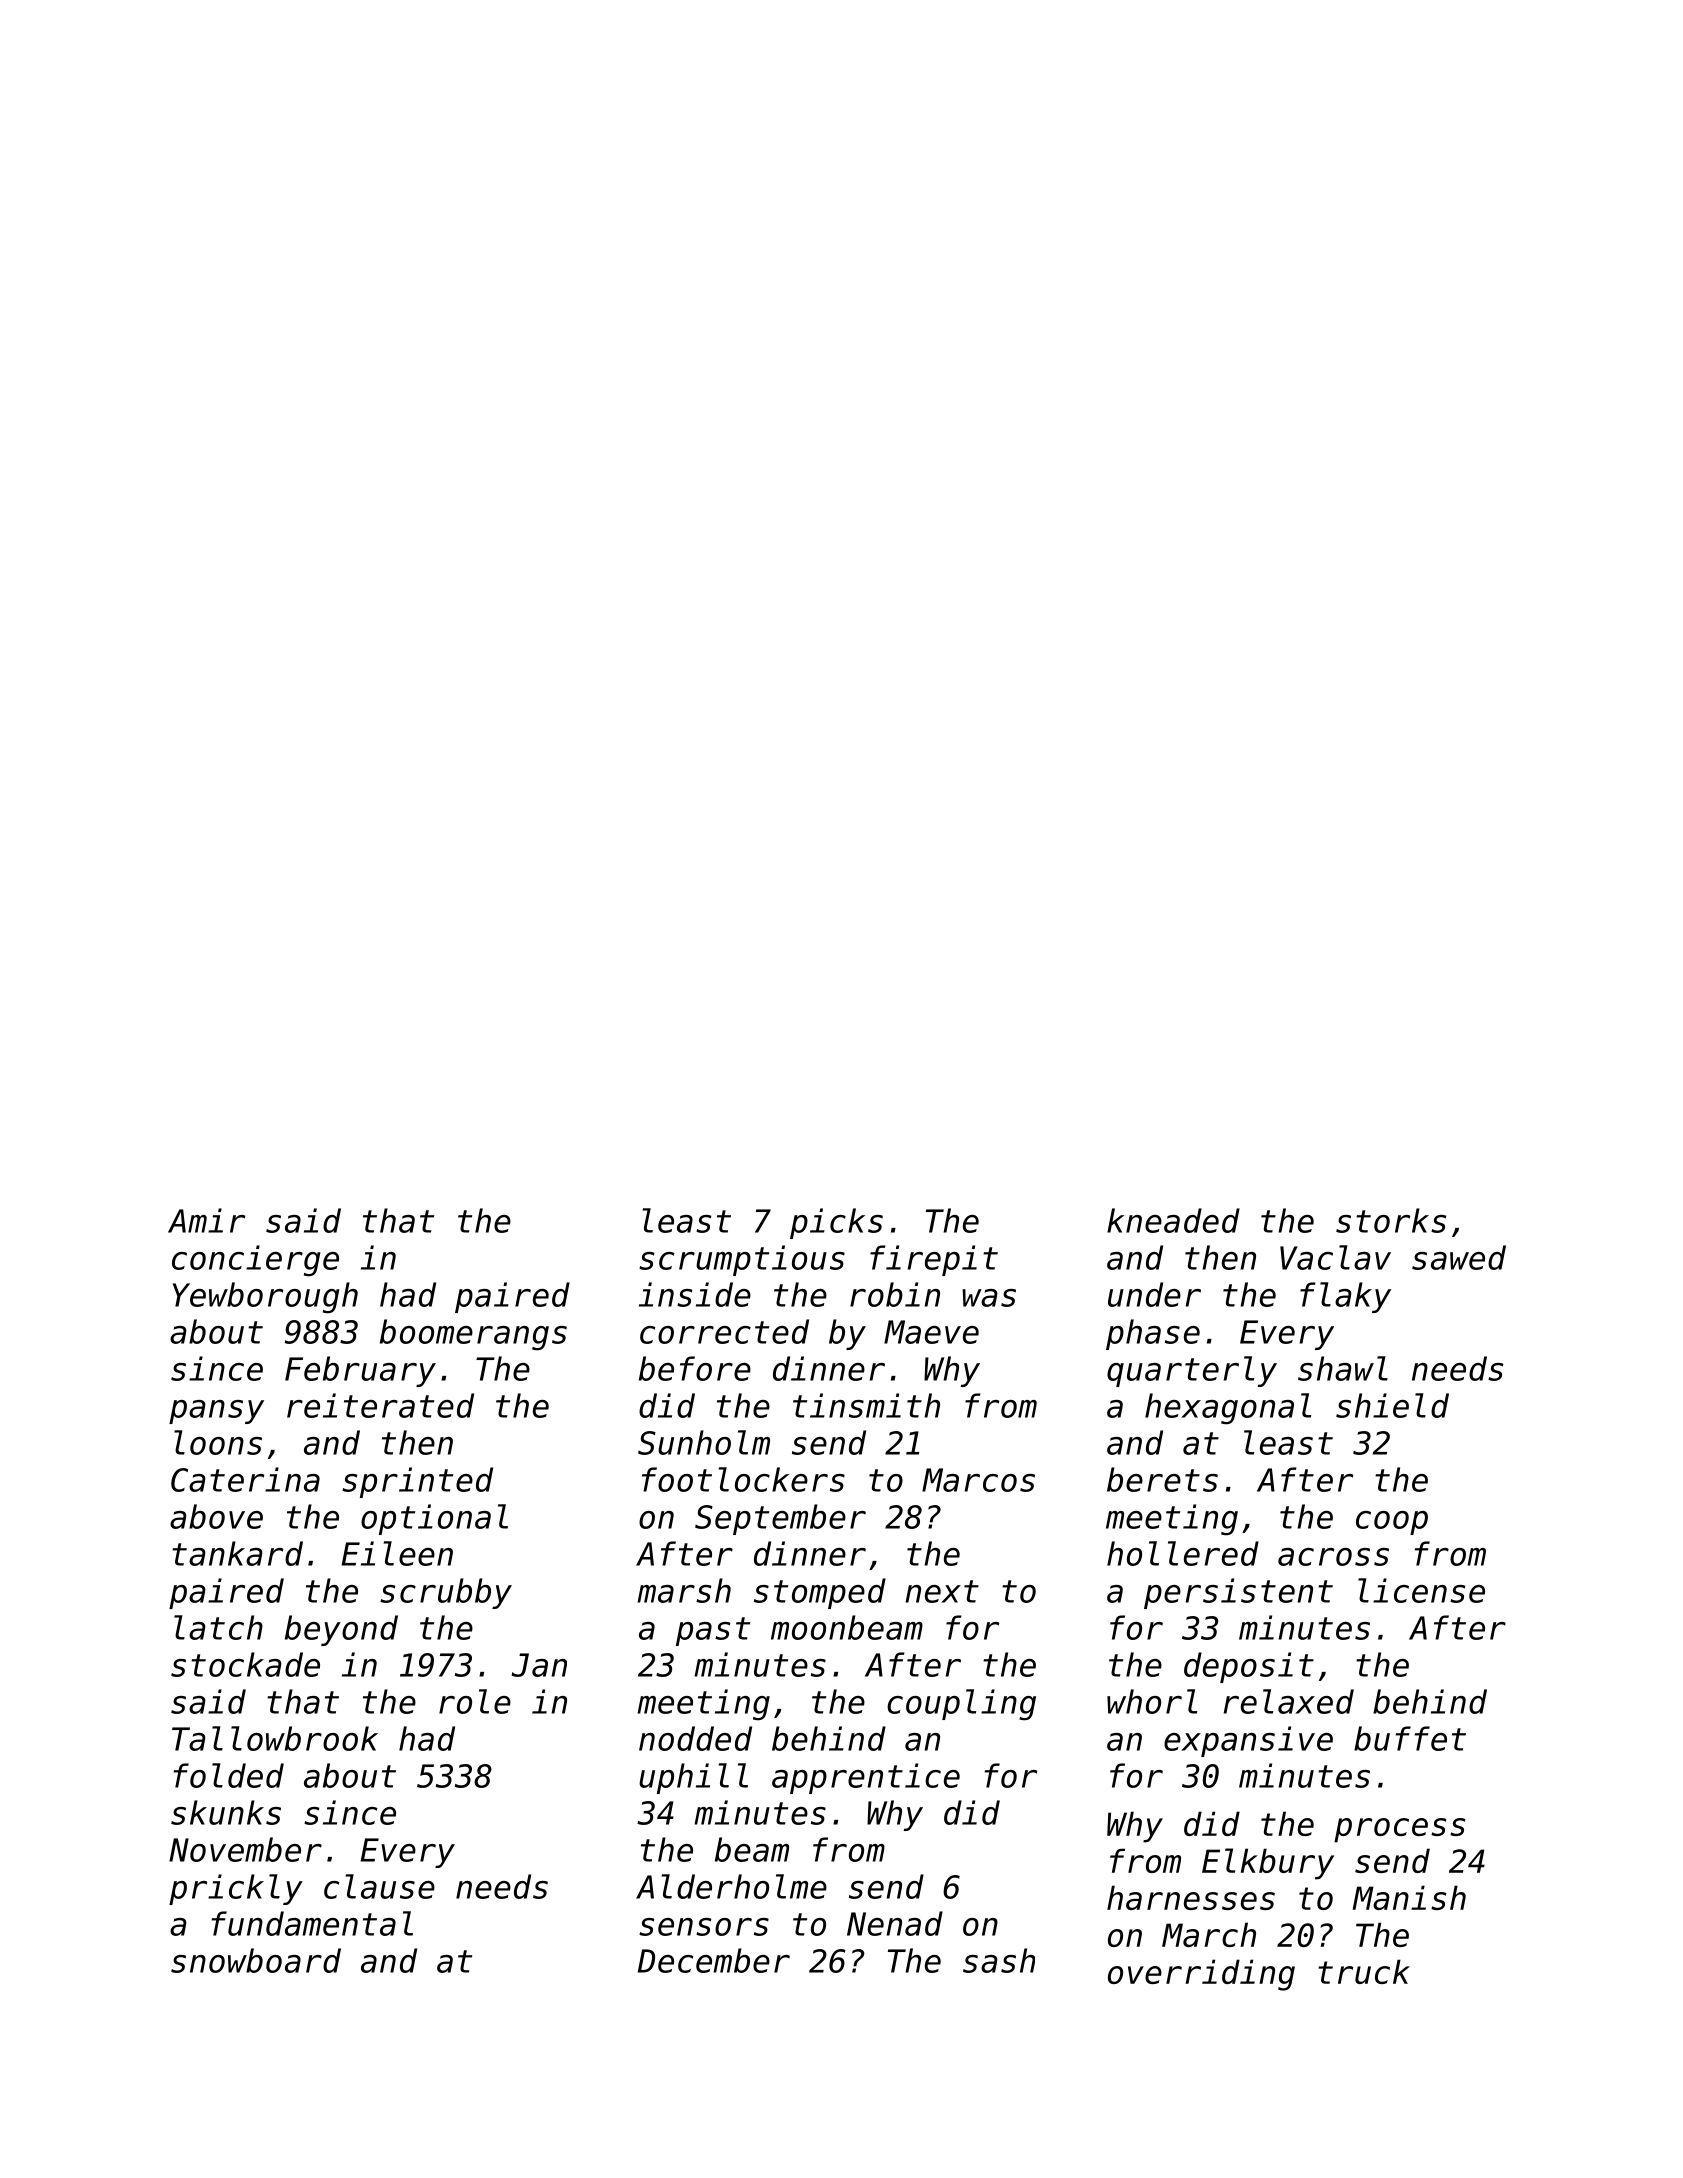 The height and width of the screenshot is (2178, 1683). I want to click on Jan, so click(539, 1665).
